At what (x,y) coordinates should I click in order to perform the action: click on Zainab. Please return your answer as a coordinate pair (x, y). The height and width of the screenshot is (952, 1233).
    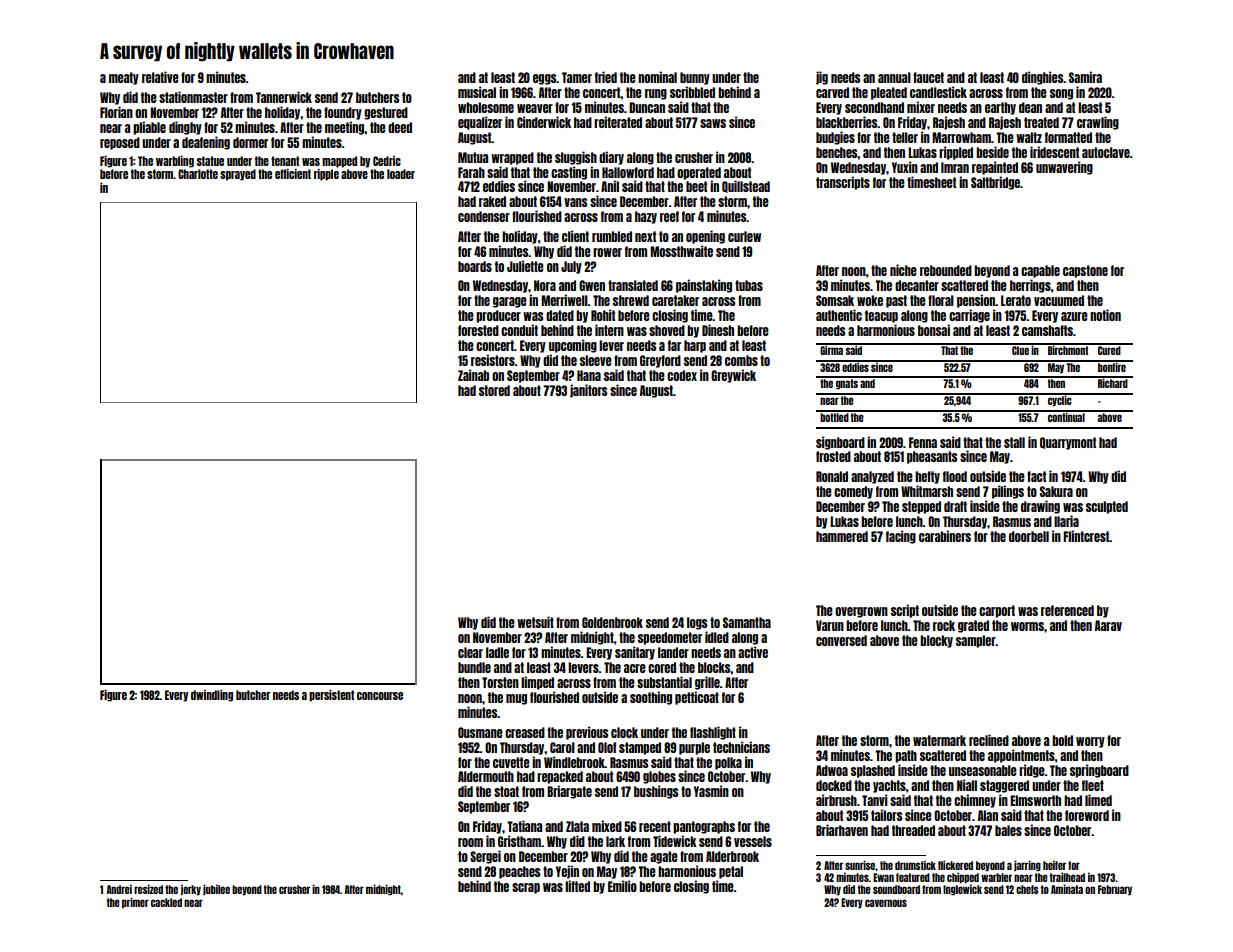
    Looking at the image, I should click on (473, 375).
